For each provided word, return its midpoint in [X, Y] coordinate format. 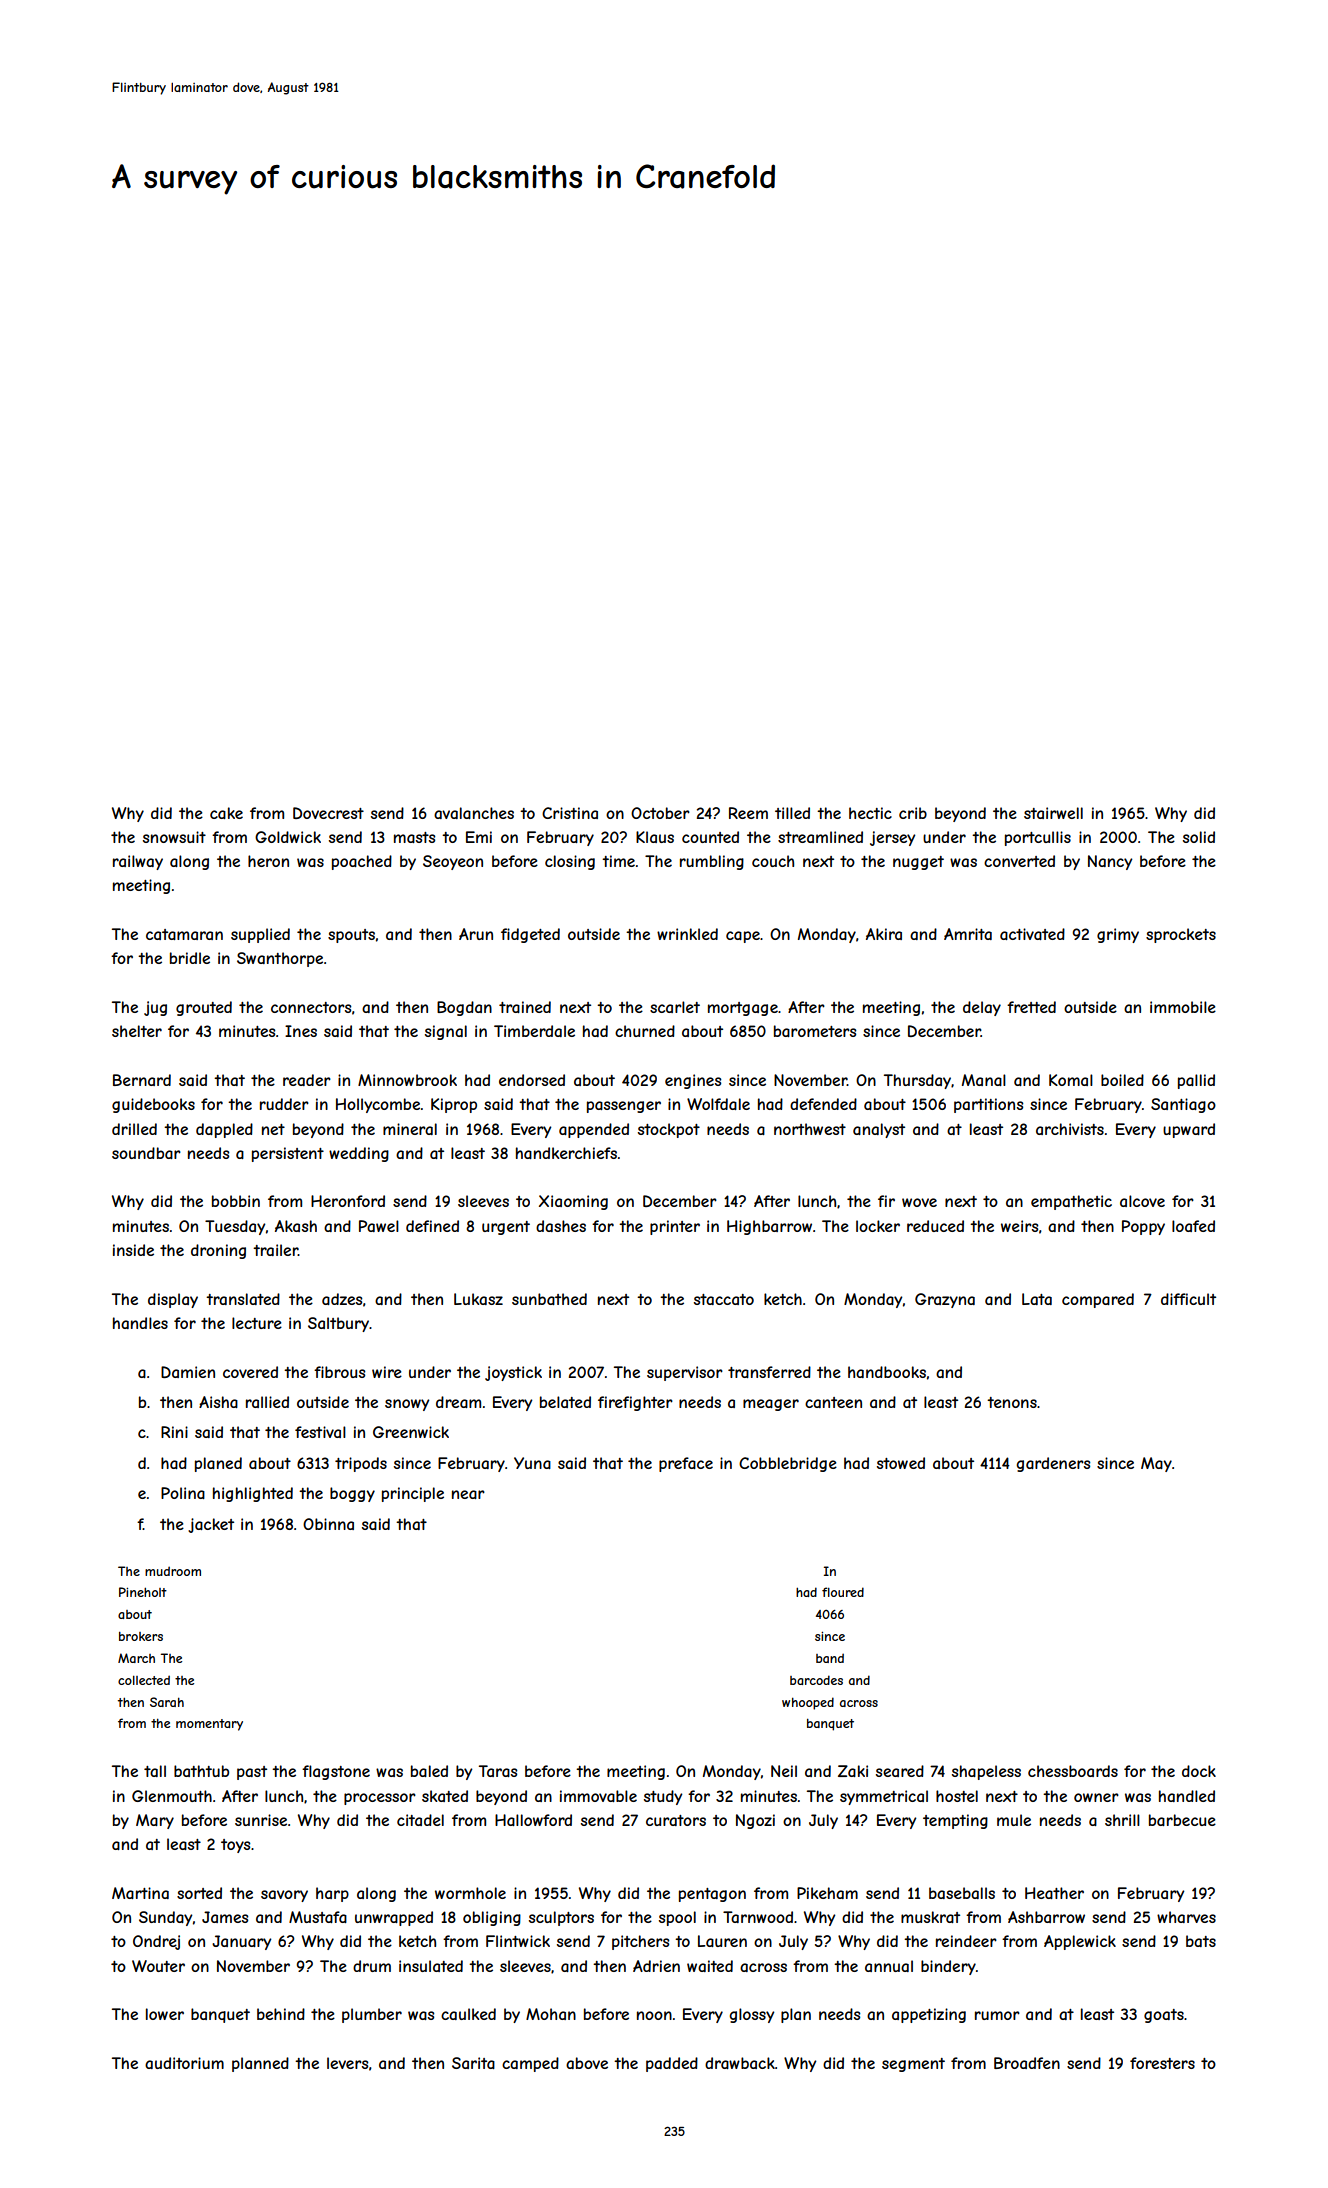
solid [1199, 837]
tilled [792, 813]
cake [226, 813]
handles [140, 1323]
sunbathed [549, 1299]
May [1156, 1464]
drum [372, 1966]
